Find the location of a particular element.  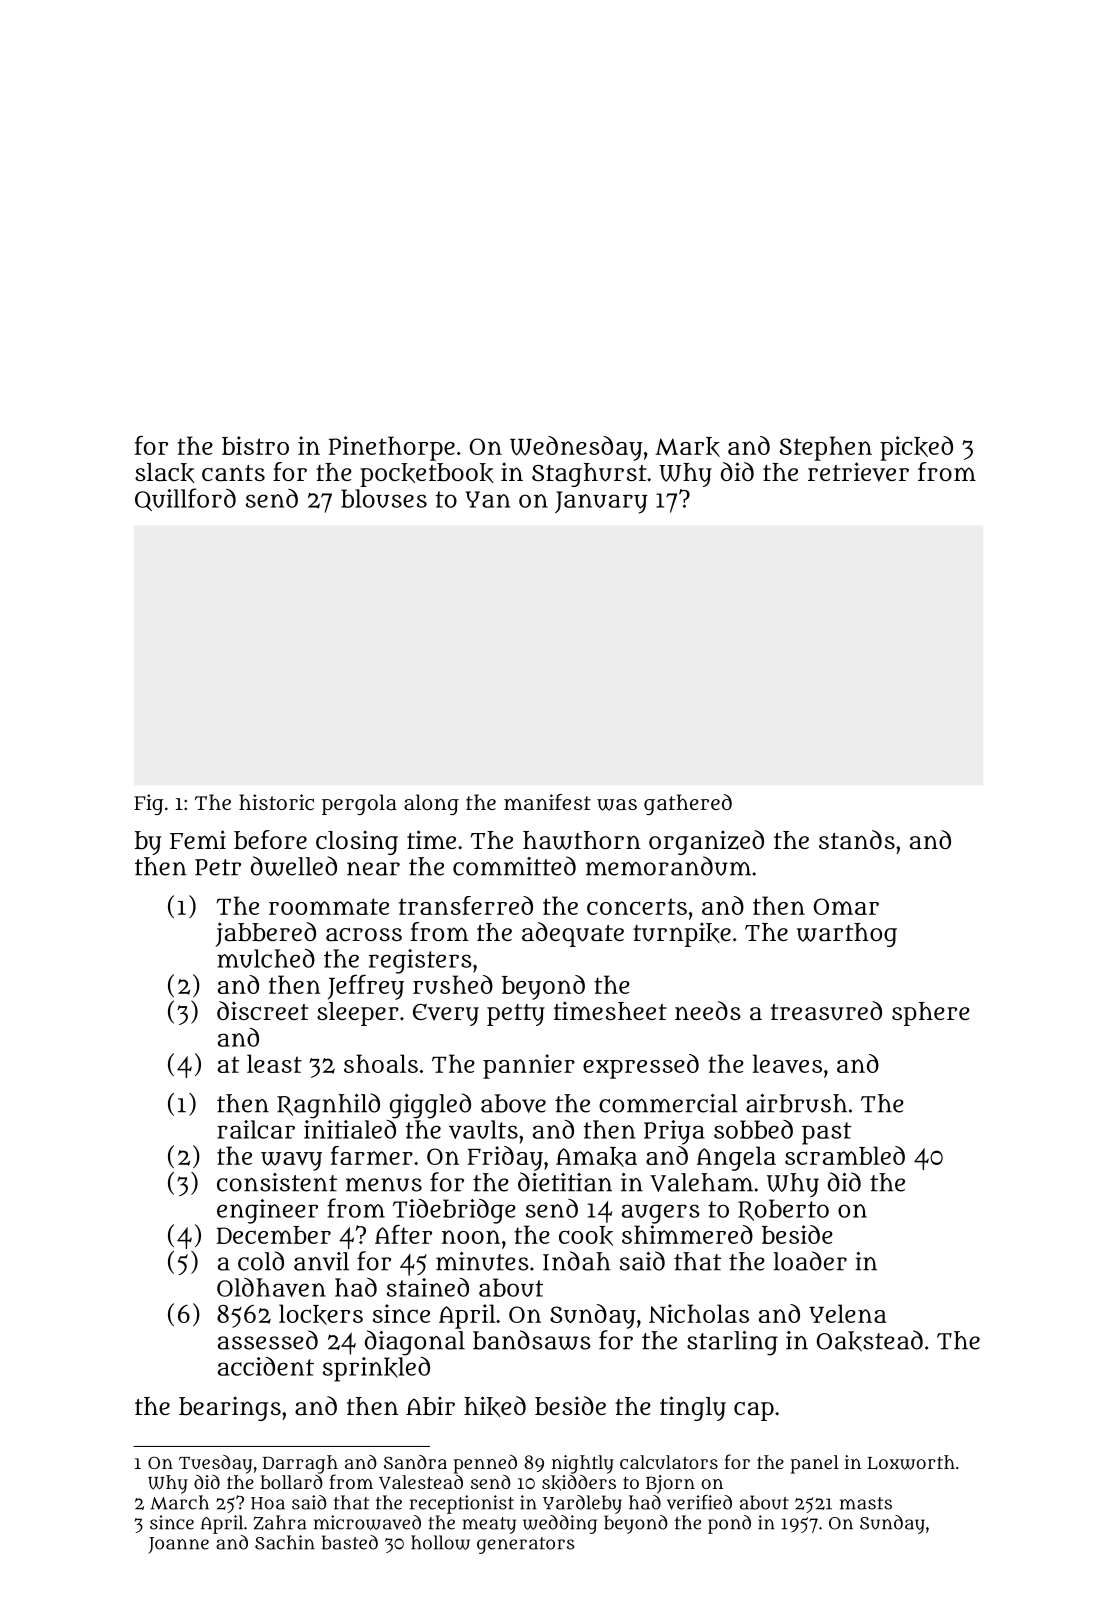

Joanne is located at coordinates (178, 1545).
